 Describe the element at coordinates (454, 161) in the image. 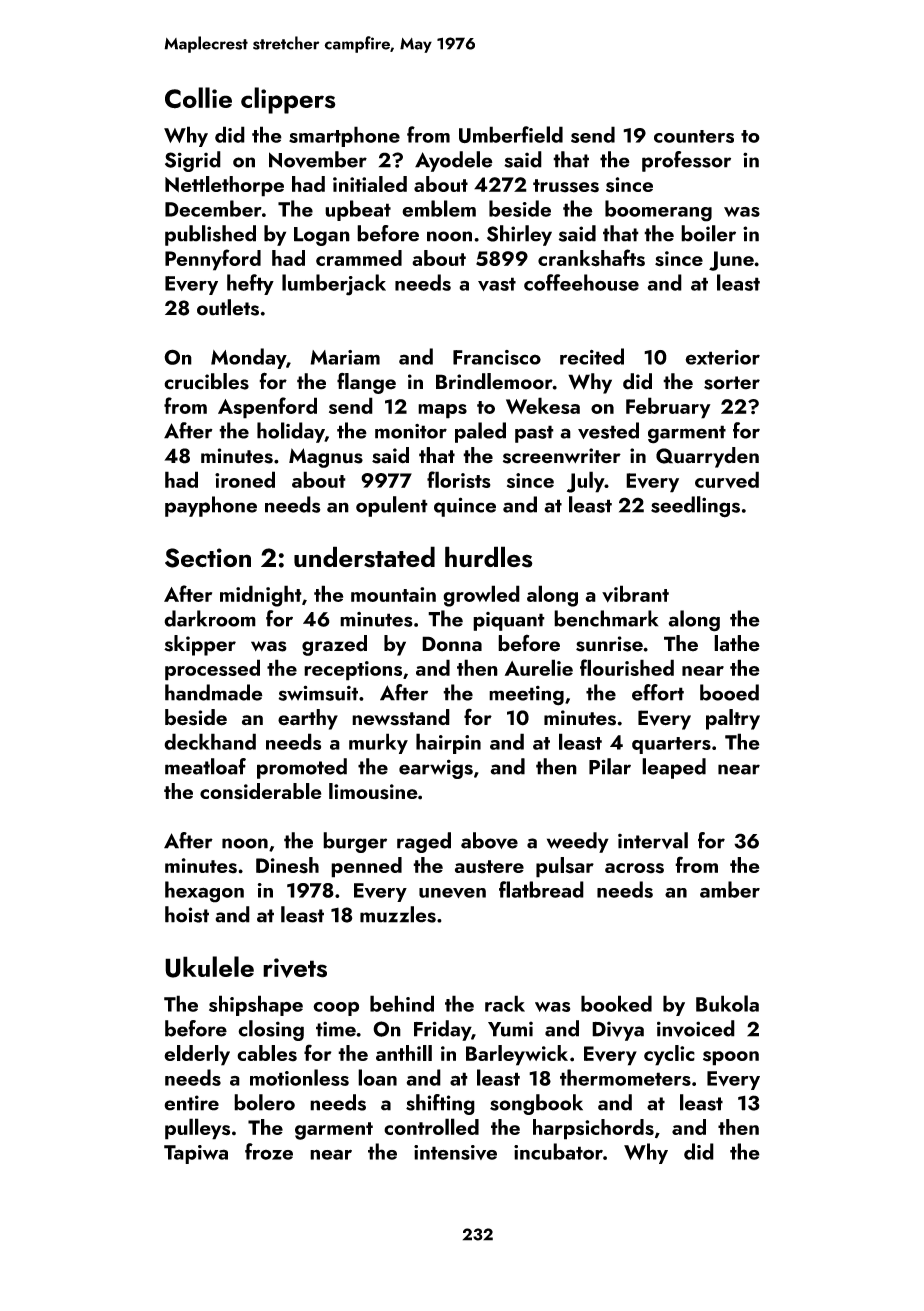

I see `Ayodele` at that location.
